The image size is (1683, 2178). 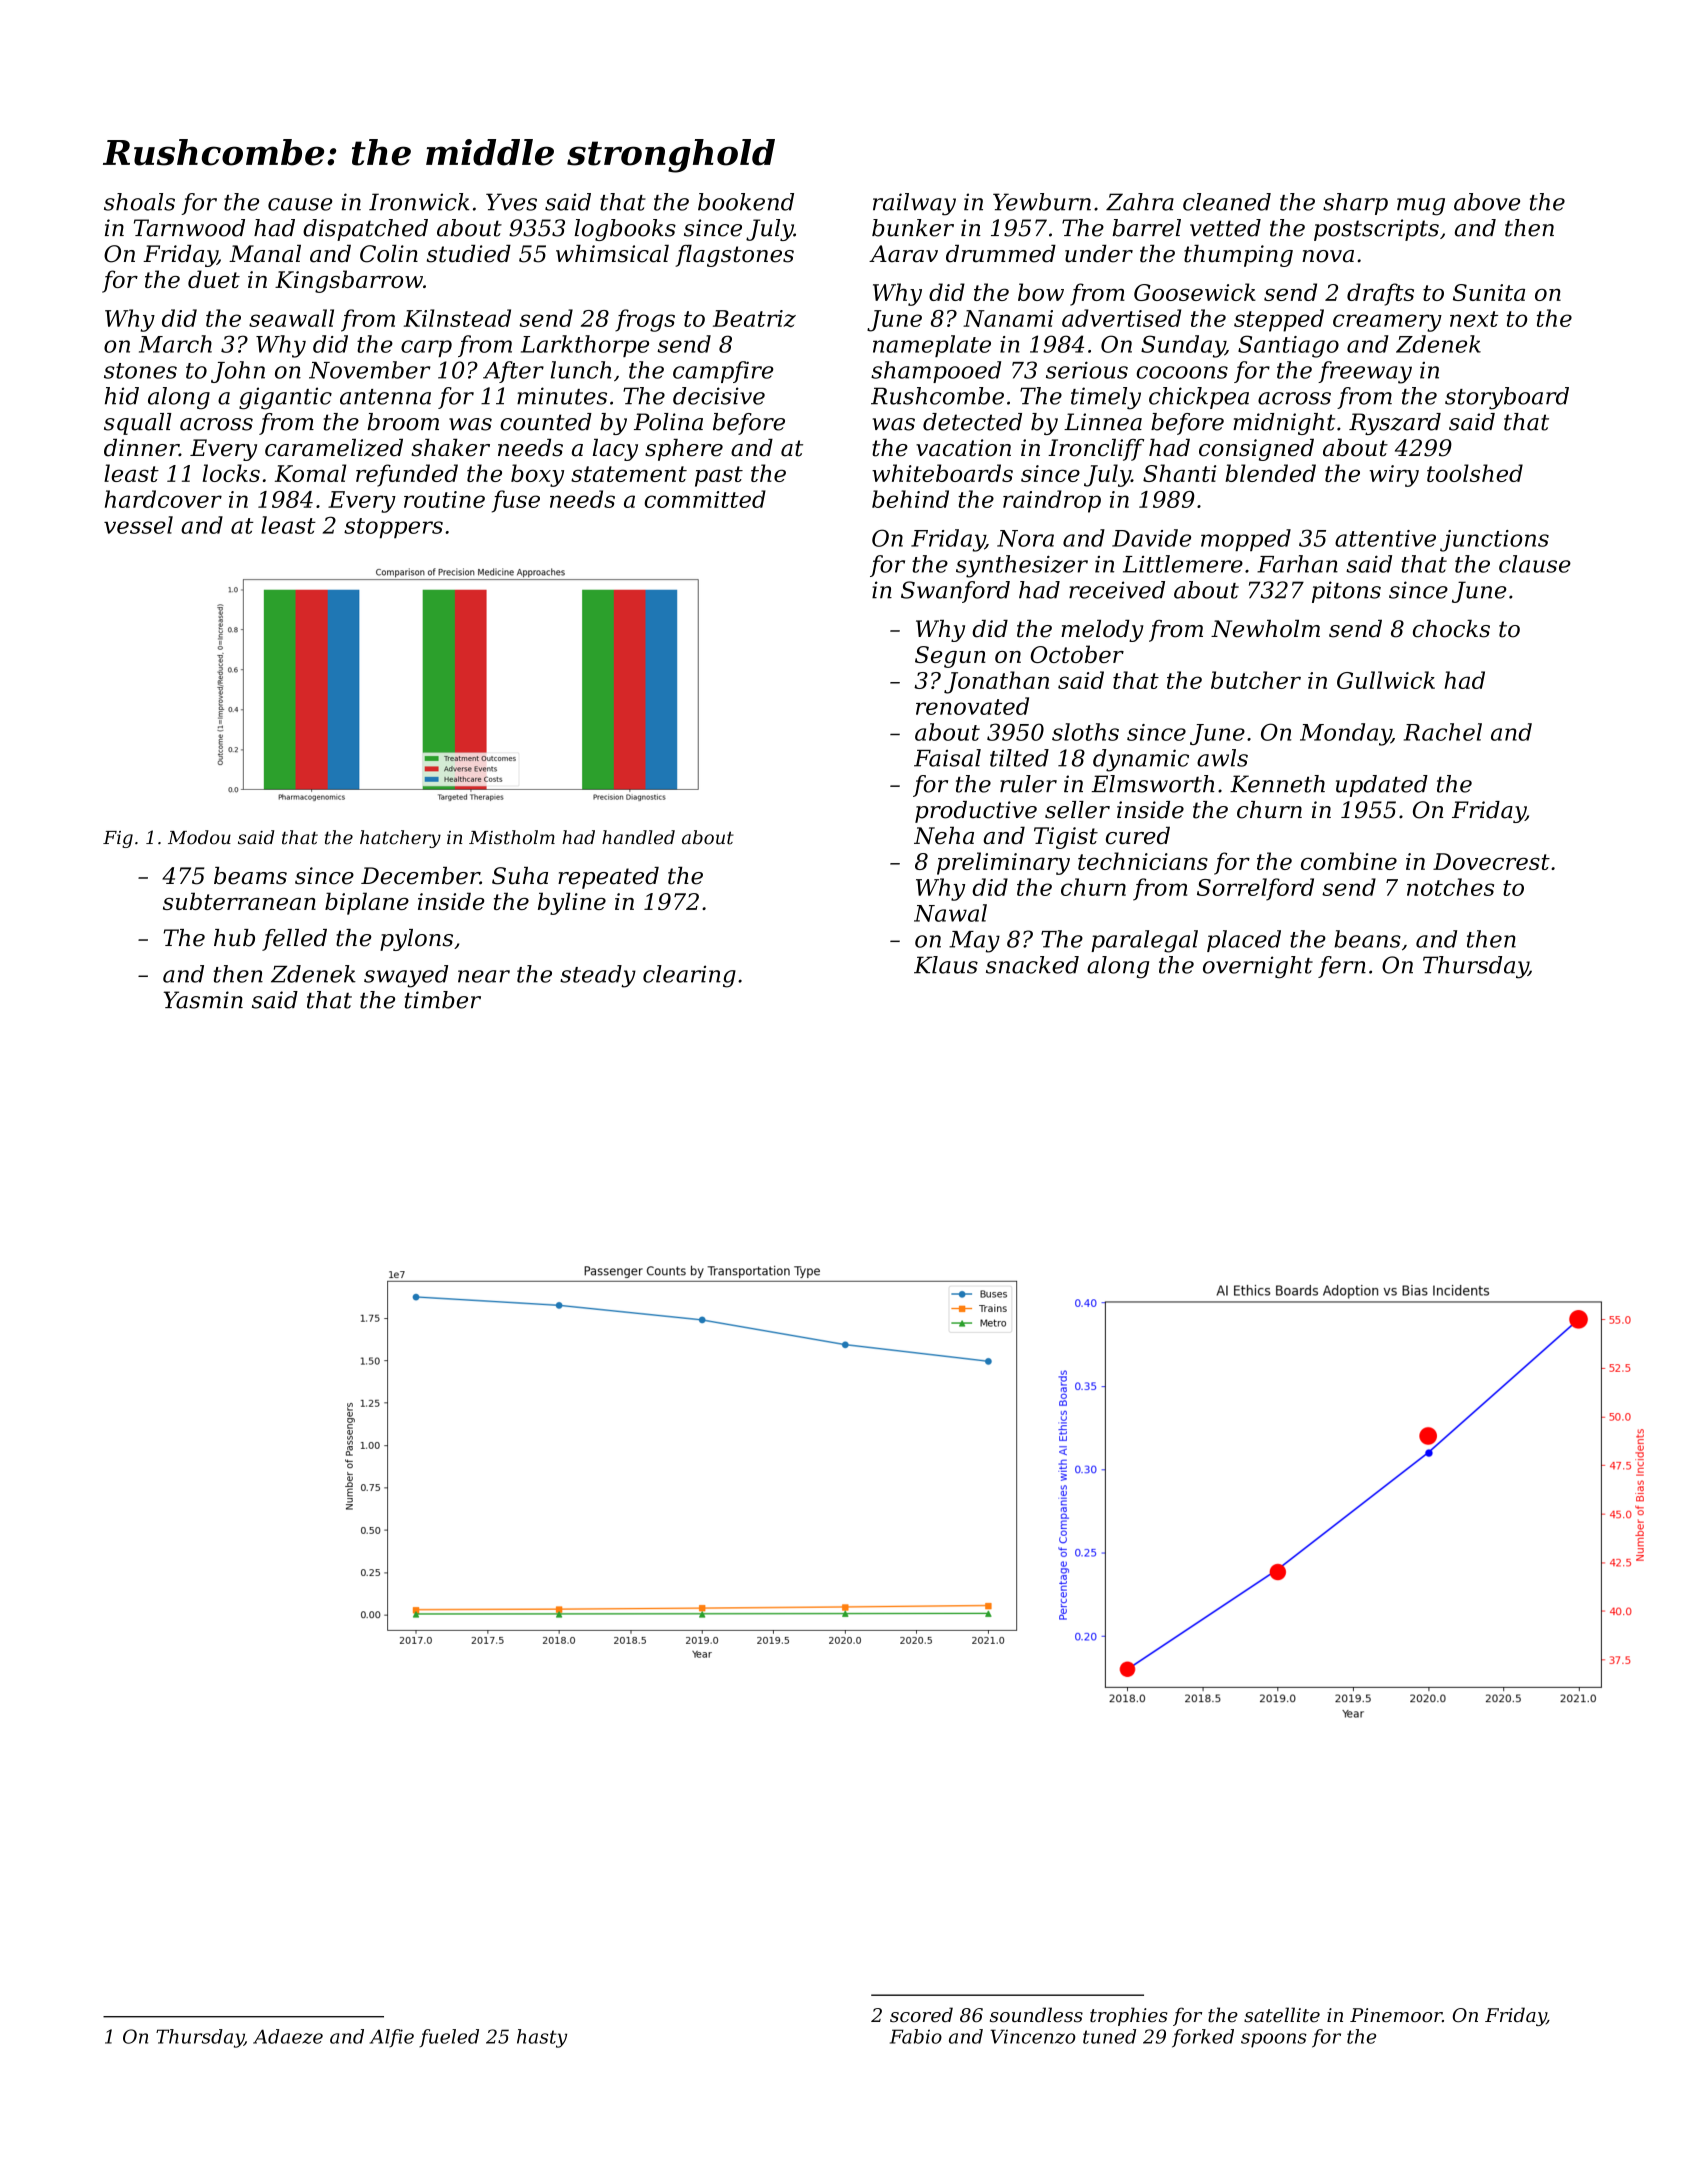 What do you see at coordinates (542, 2038) in the screenshot?
I see `hasty` at bounding box center [542, 2038].
